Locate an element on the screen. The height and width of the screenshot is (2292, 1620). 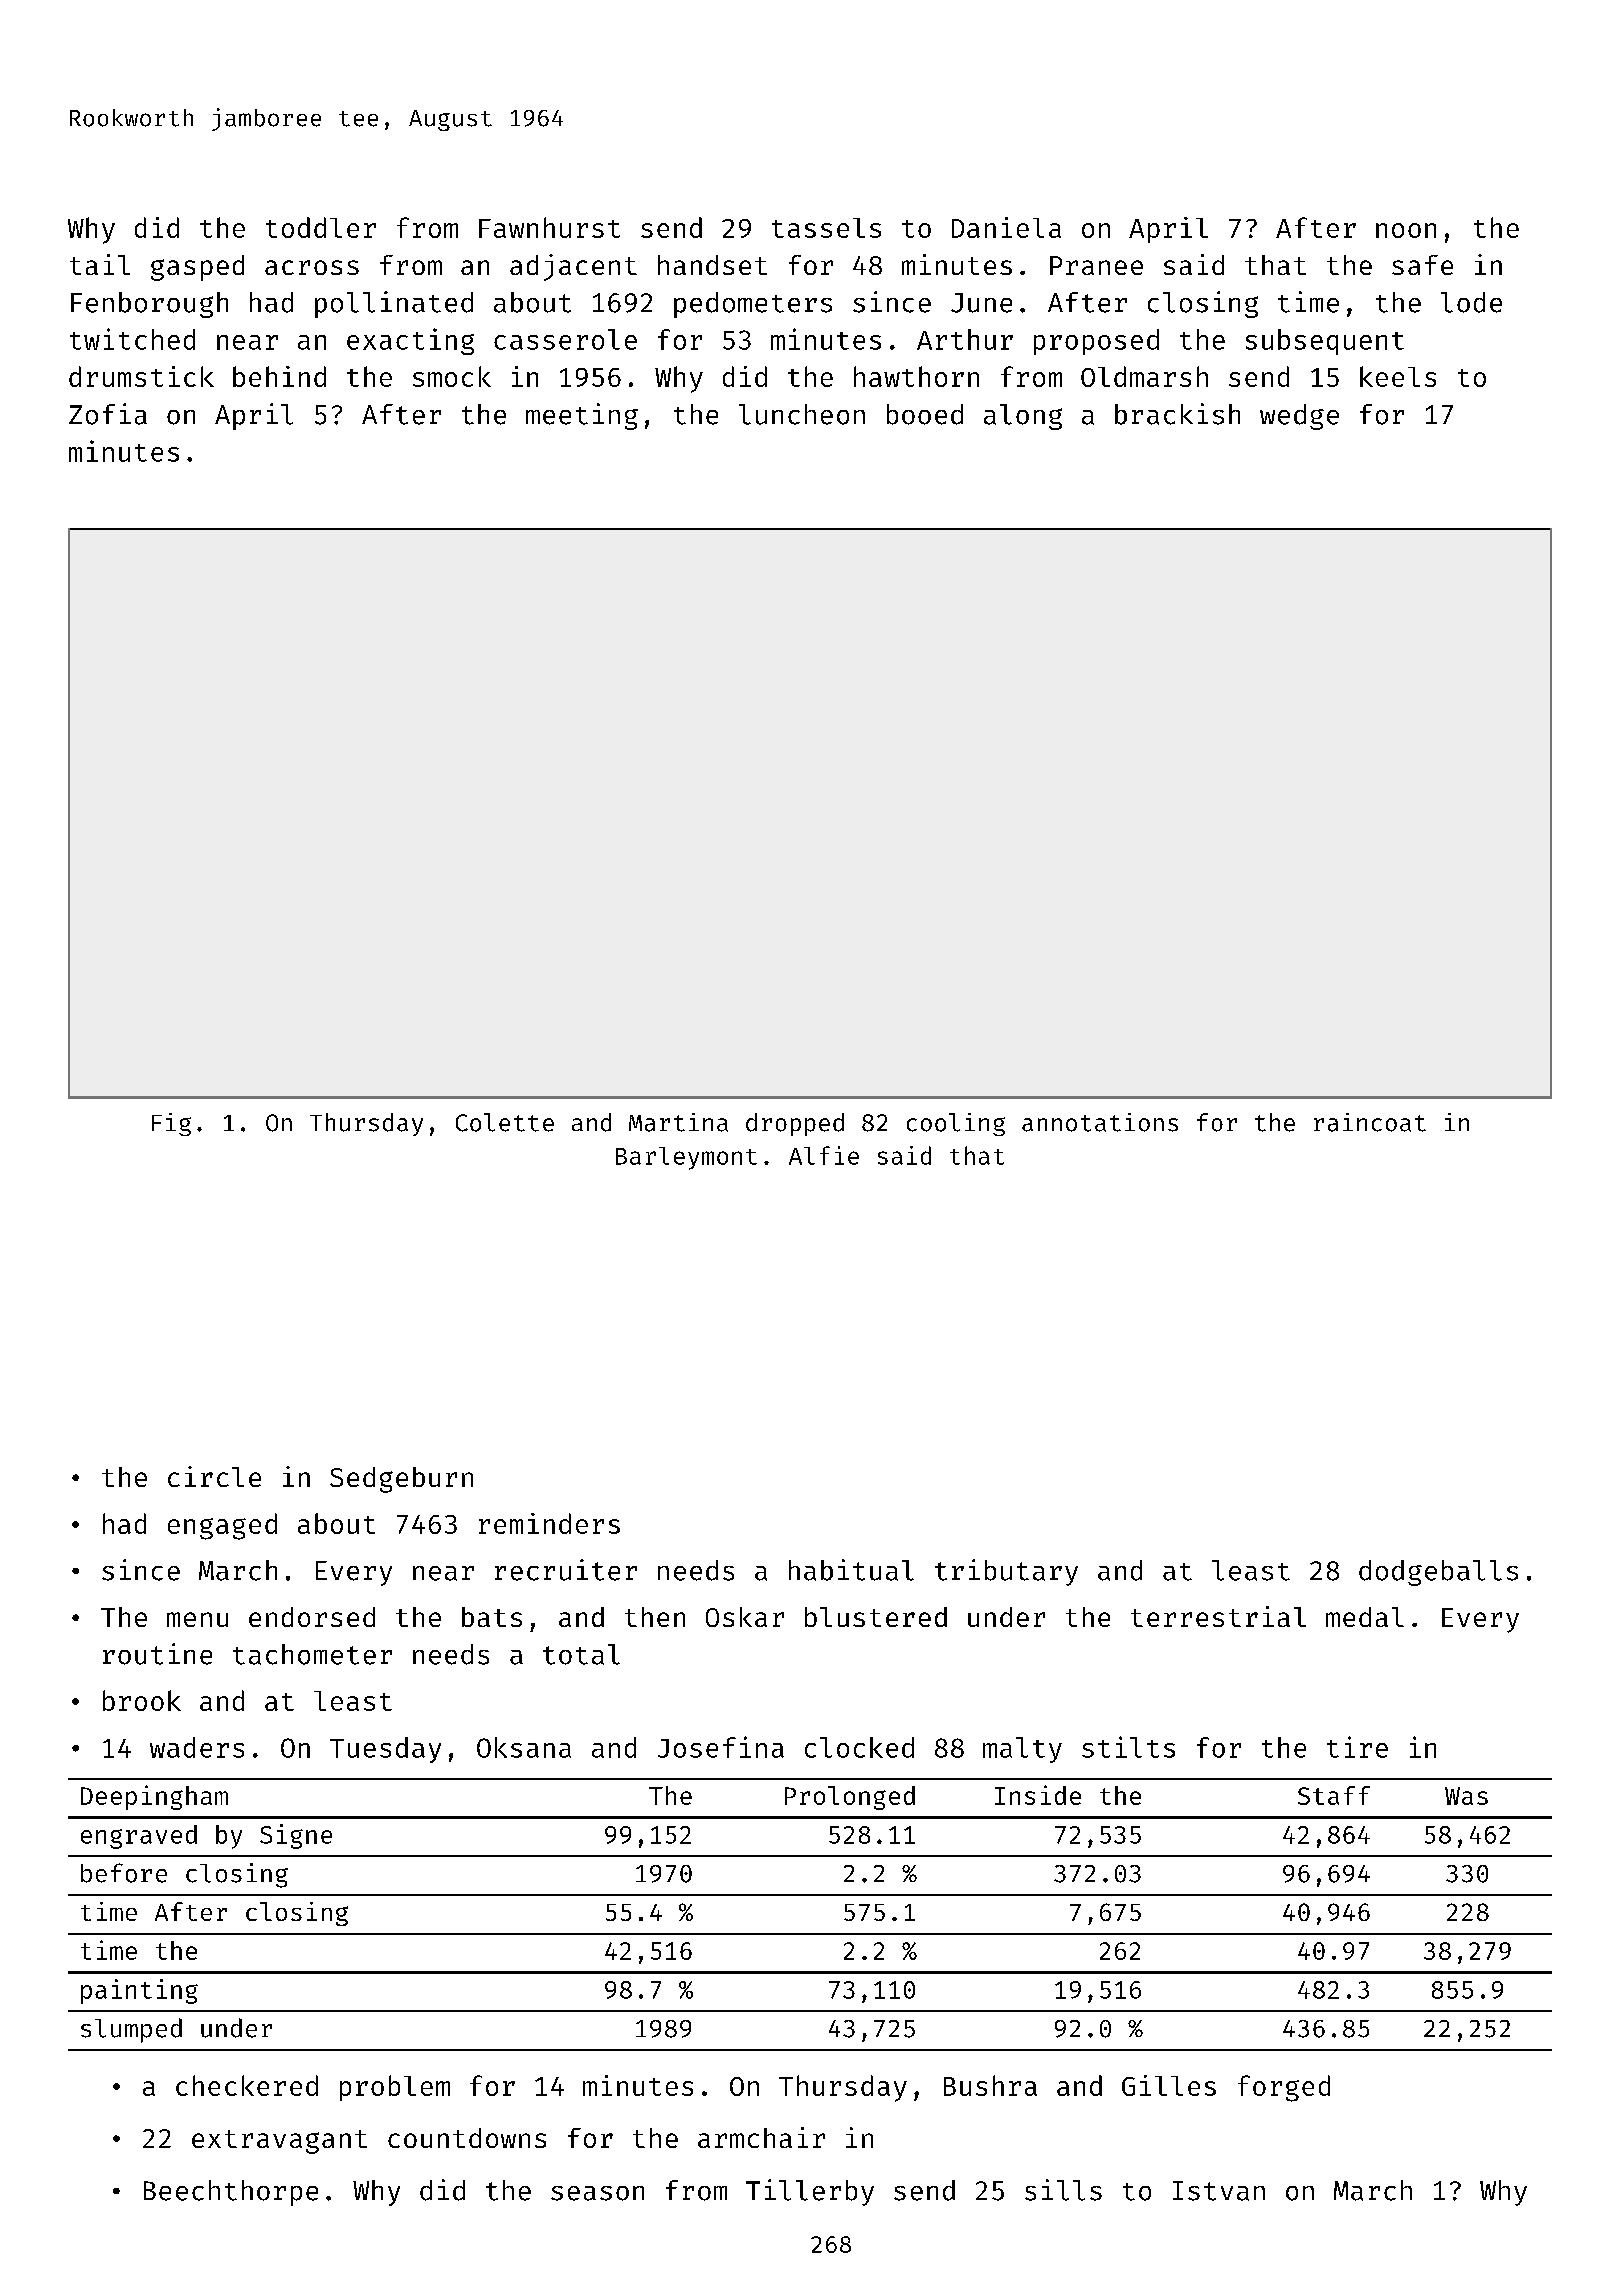
raincoat is located at coordinates (1370, 1122).
